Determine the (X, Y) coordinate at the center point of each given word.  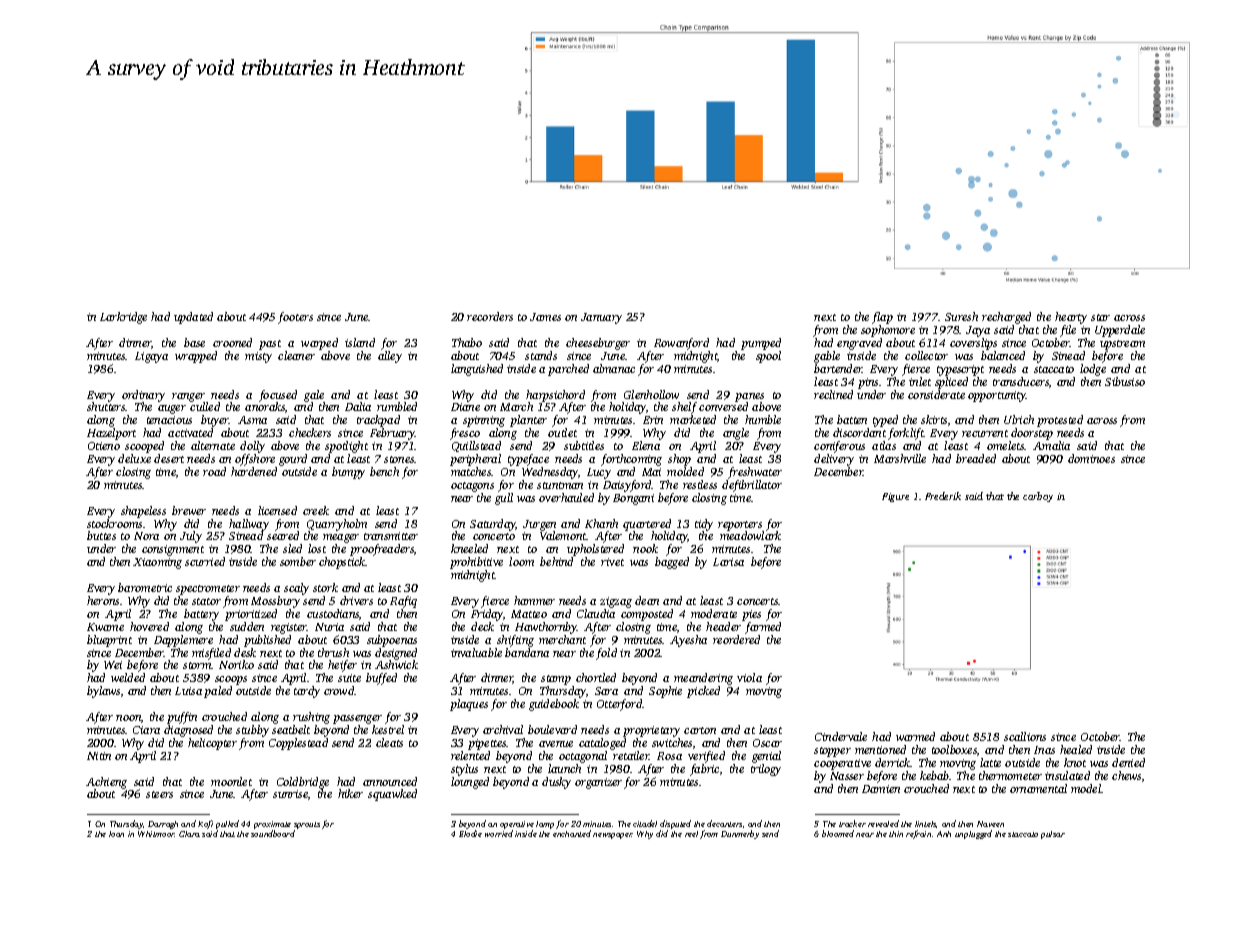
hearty (1071, 318)
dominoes (1091, 458)
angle (736, 434)
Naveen (990, 824)
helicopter (212, 744)
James (545, 317)
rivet (612, 562)
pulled (227, 824)
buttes (101, 535)
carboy (1038, 497)
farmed (763, 628)
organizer (598, 783)
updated (193, 318)
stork (325, 587)
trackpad (378, 421)
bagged (672, 563)
